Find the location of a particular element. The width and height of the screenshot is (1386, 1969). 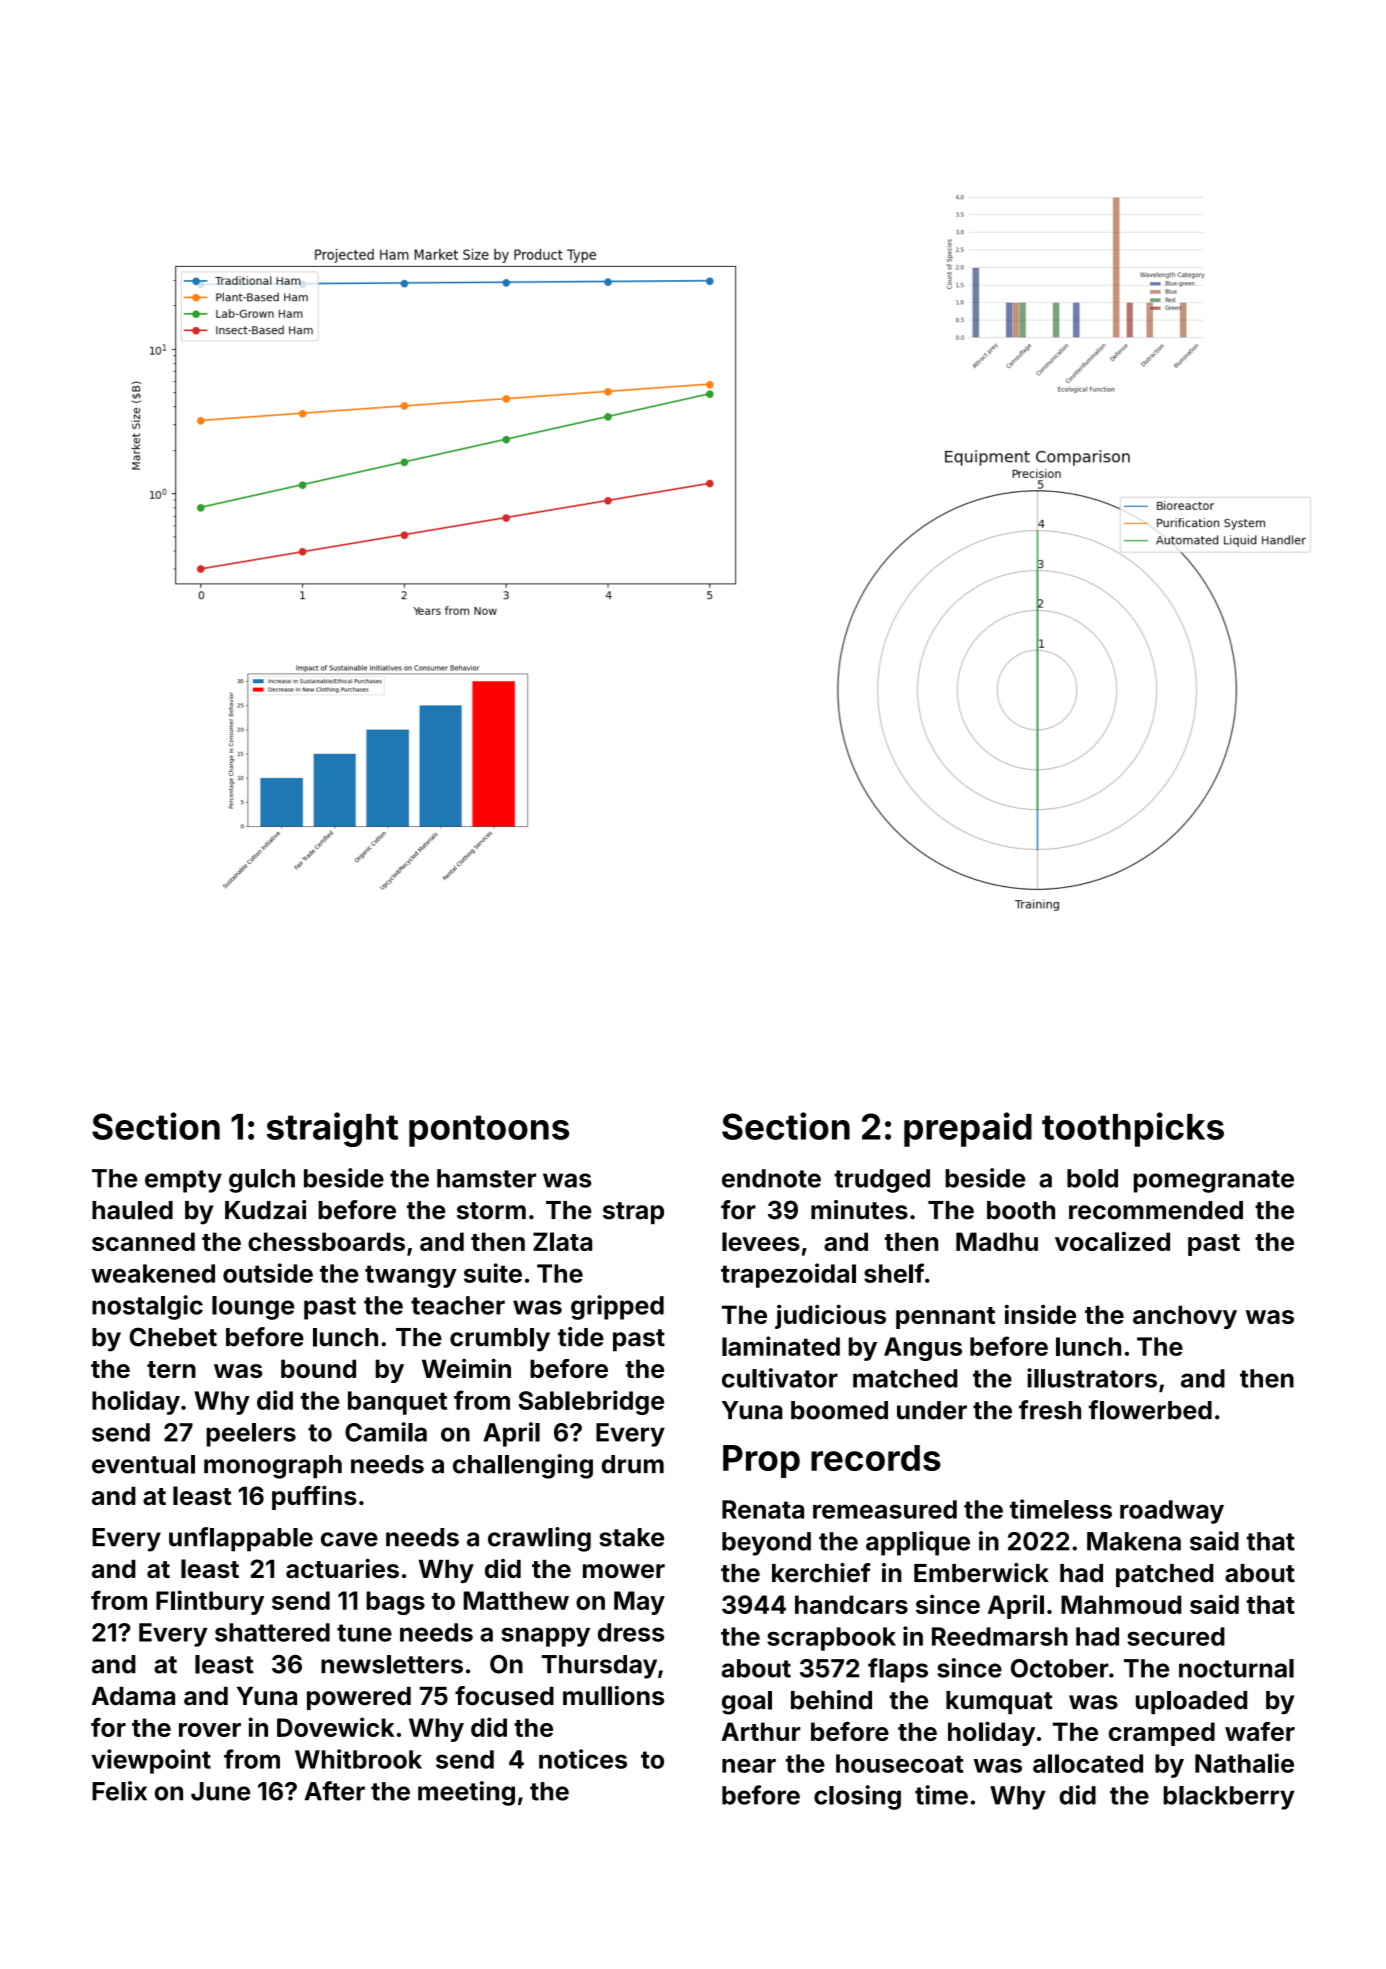

Flintbury is located at coordinates (210, 1602).
